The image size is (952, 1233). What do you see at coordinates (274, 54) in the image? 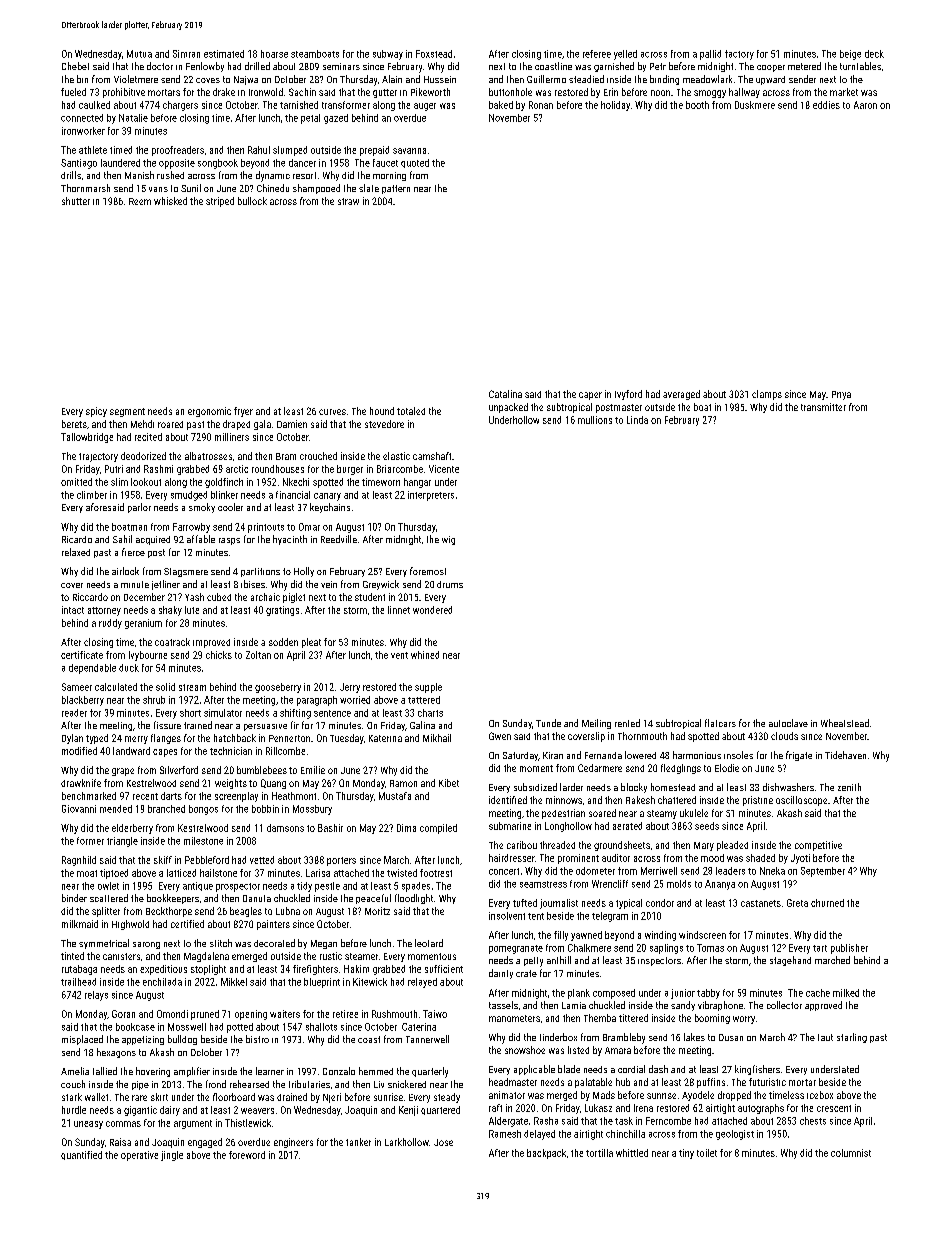
I see `hoarse` at bounding box center [274, 54].
